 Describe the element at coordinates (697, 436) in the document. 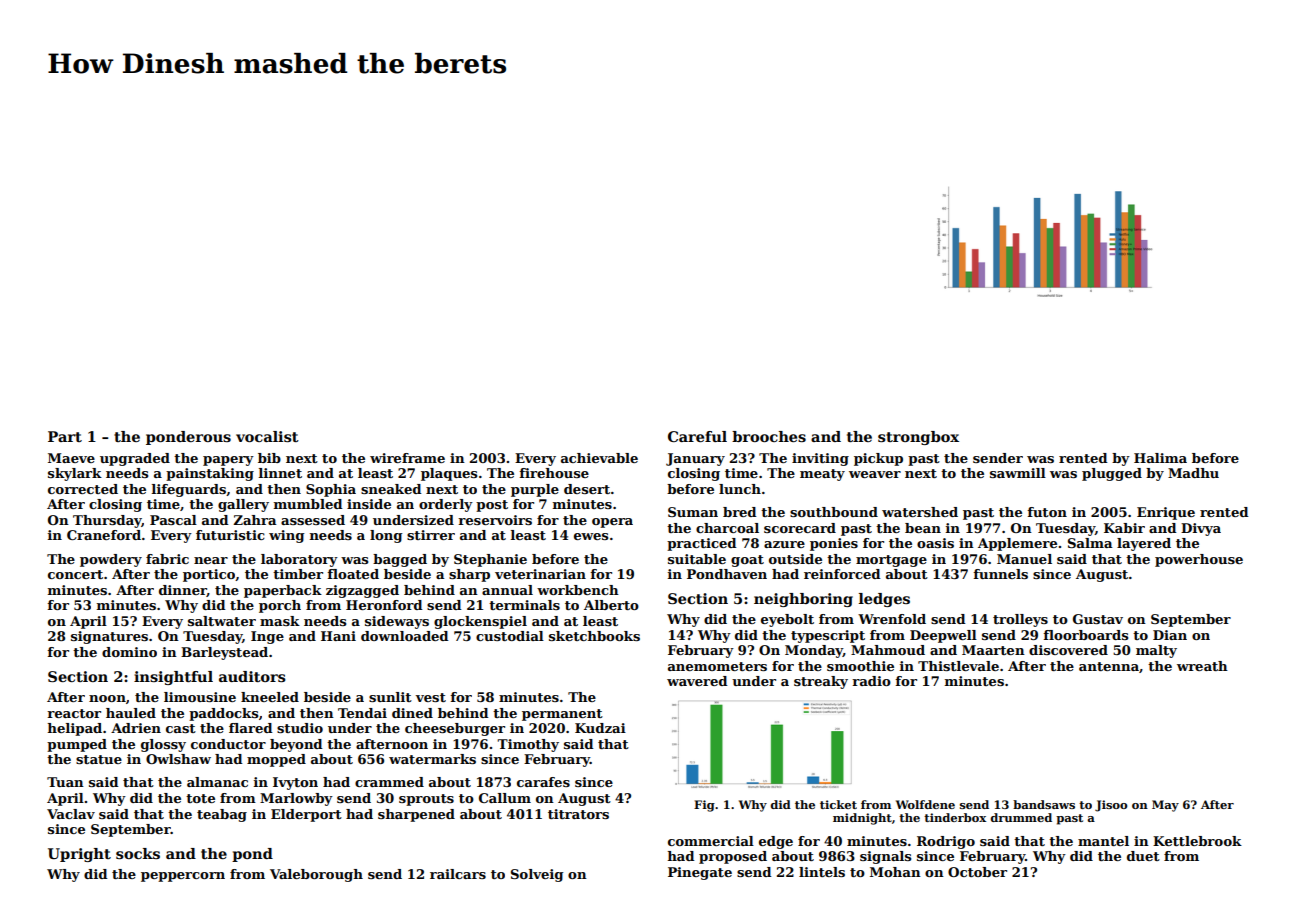

I see `Careful` at that location.
